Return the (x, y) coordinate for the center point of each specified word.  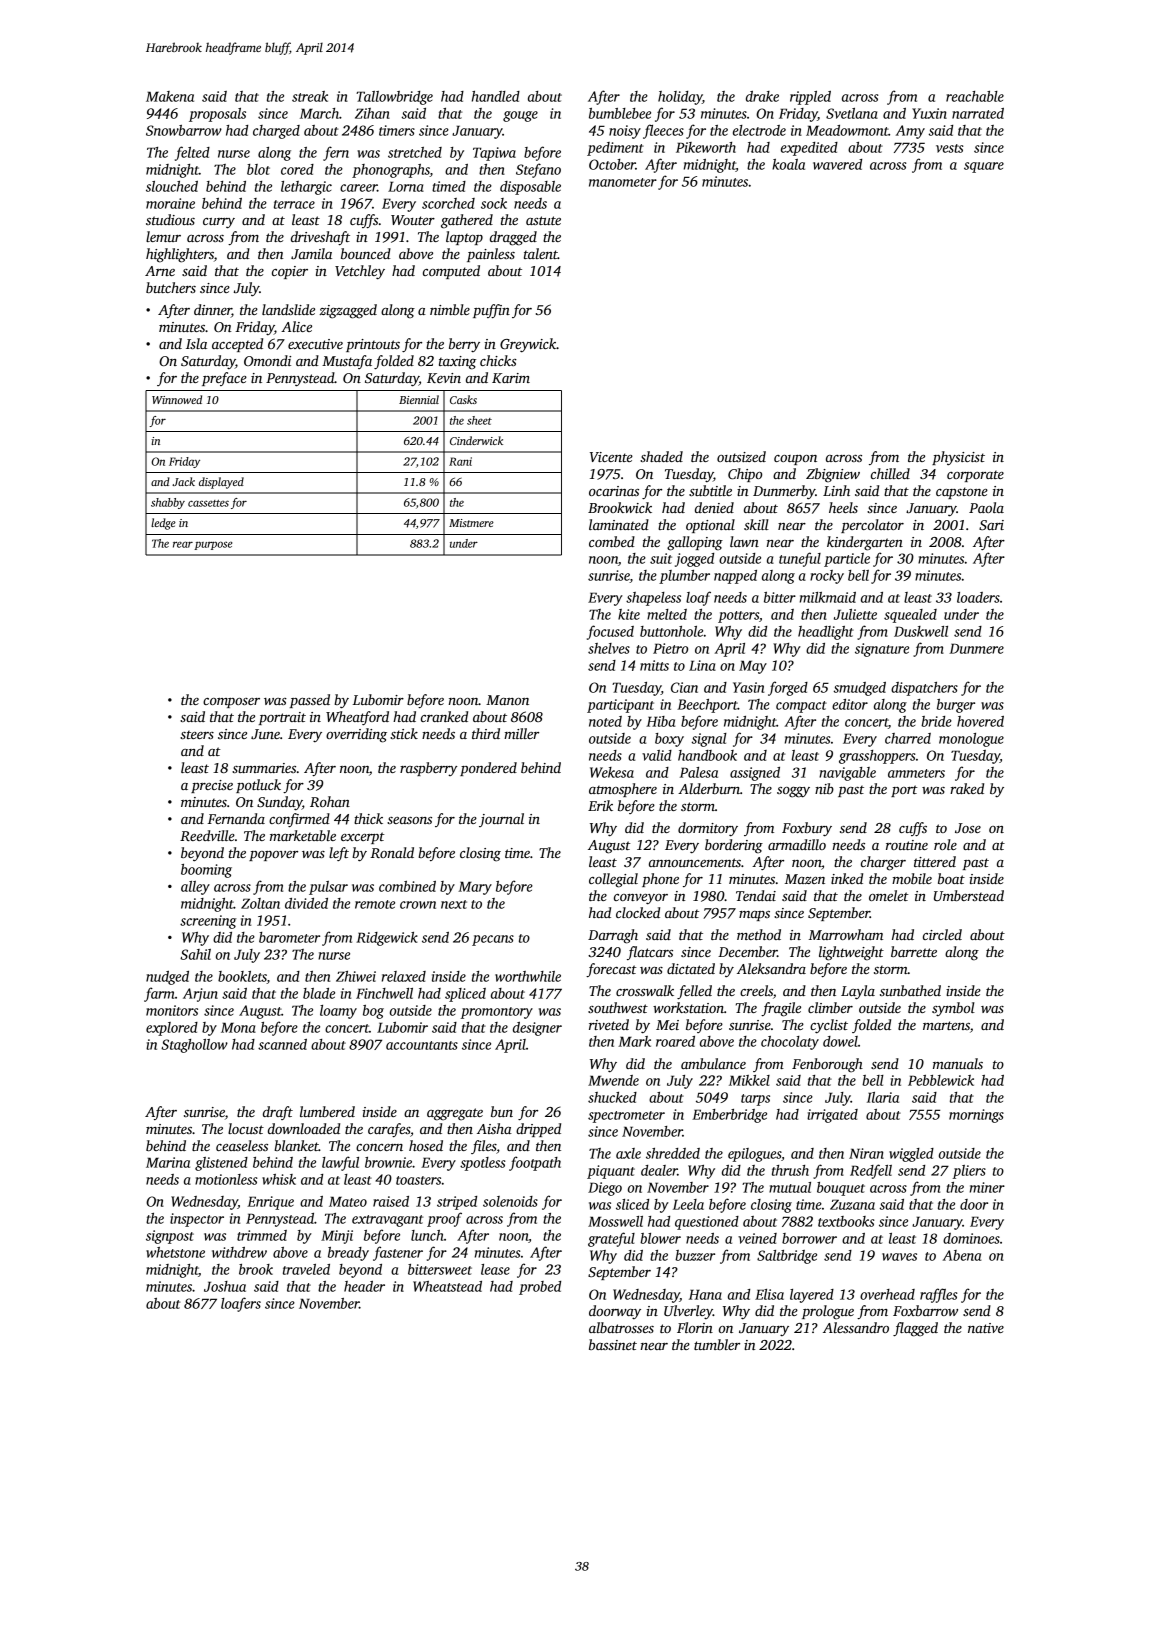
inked (847, 878)
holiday (680, 98)
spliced (465, 995)
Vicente (611, 457)
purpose (213, 545)
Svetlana (852, 113)
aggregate (455, 1114)
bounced (366, 253)
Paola (986, 507)
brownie (388, 1162)
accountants (422, 1045)
